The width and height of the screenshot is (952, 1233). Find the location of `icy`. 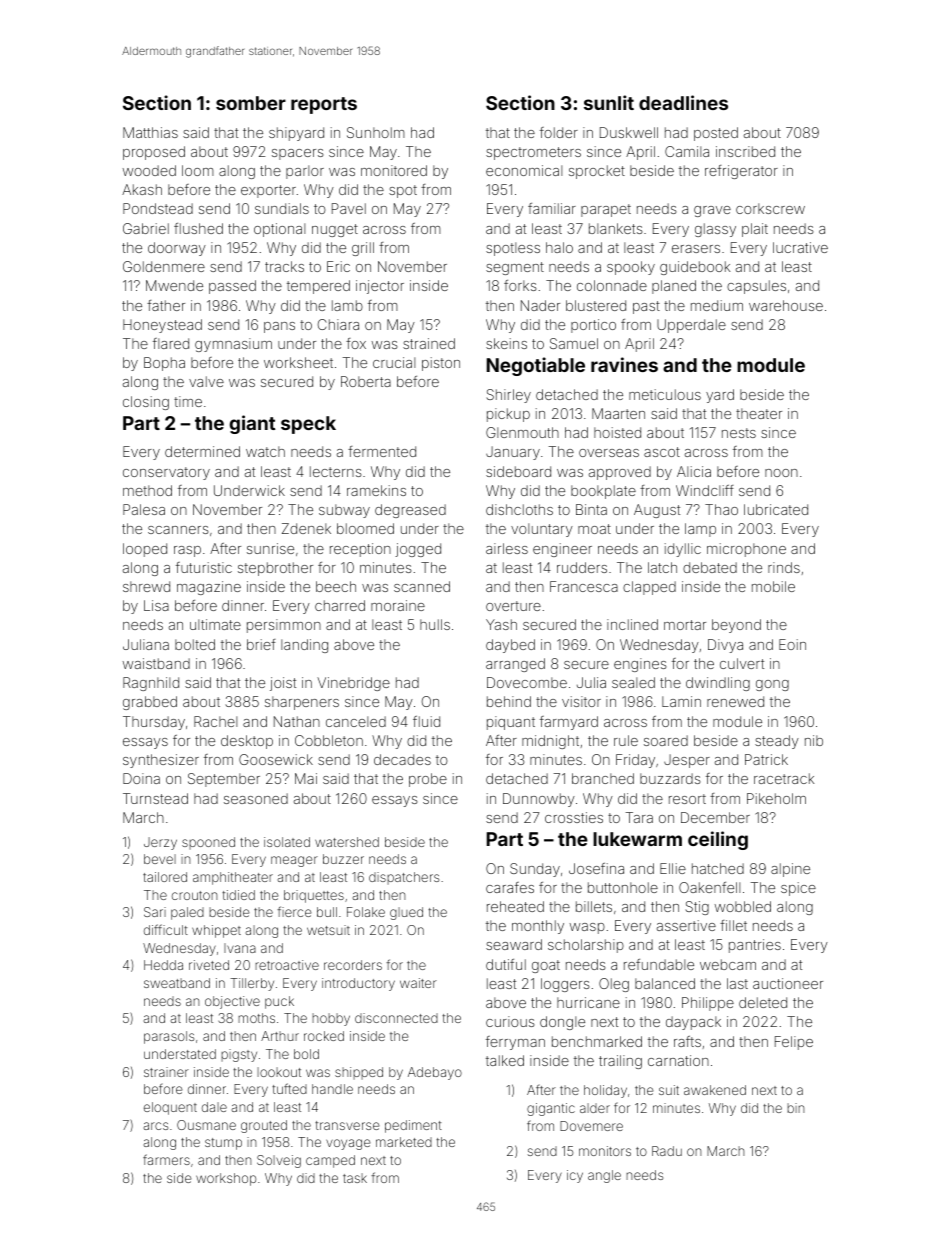

icy is located at coordinates (575, 1176).
